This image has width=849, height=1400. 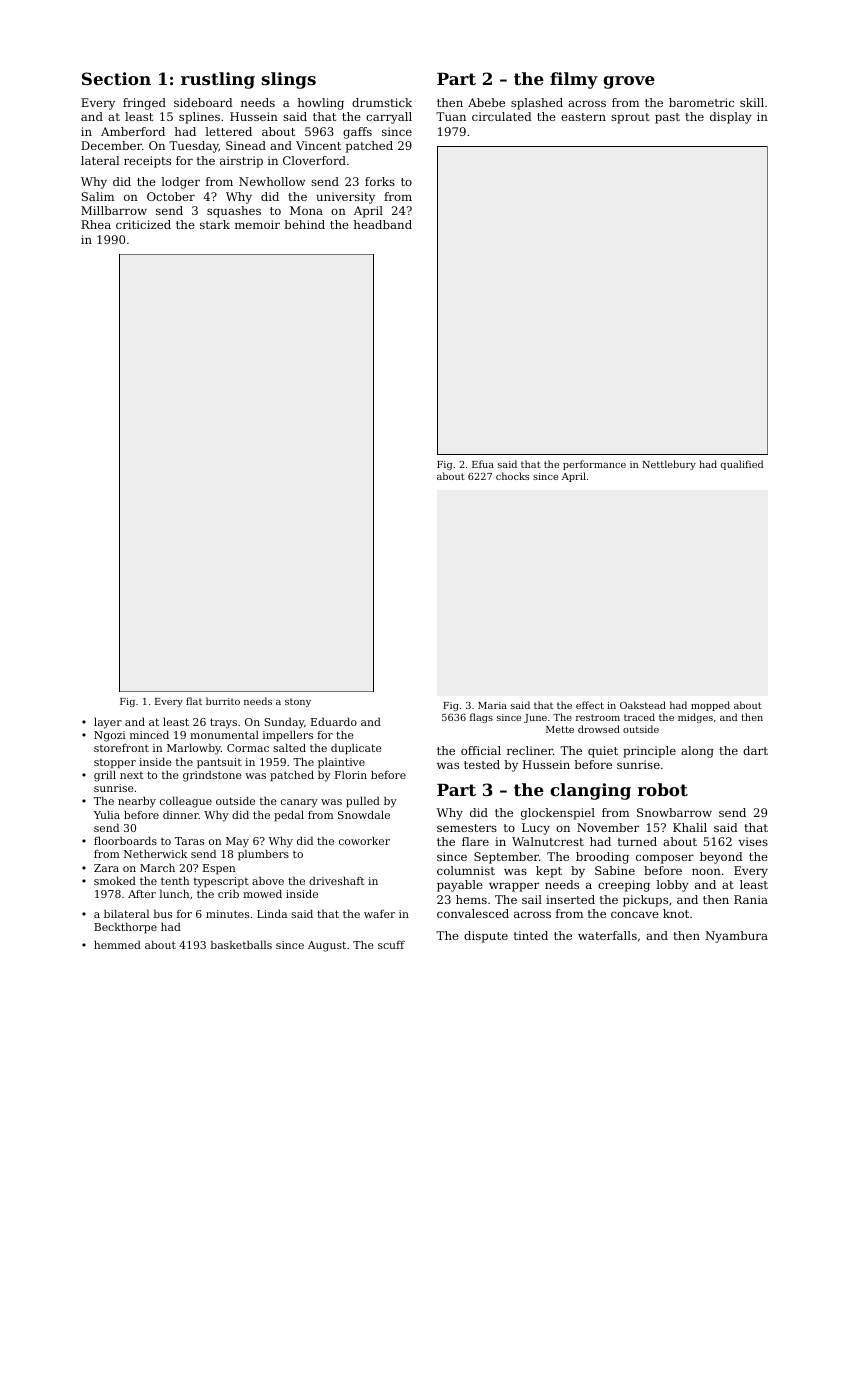 What do you see at coordinates (108, 723) in the image?
I see `layer` at bounding box center [108, 723].
